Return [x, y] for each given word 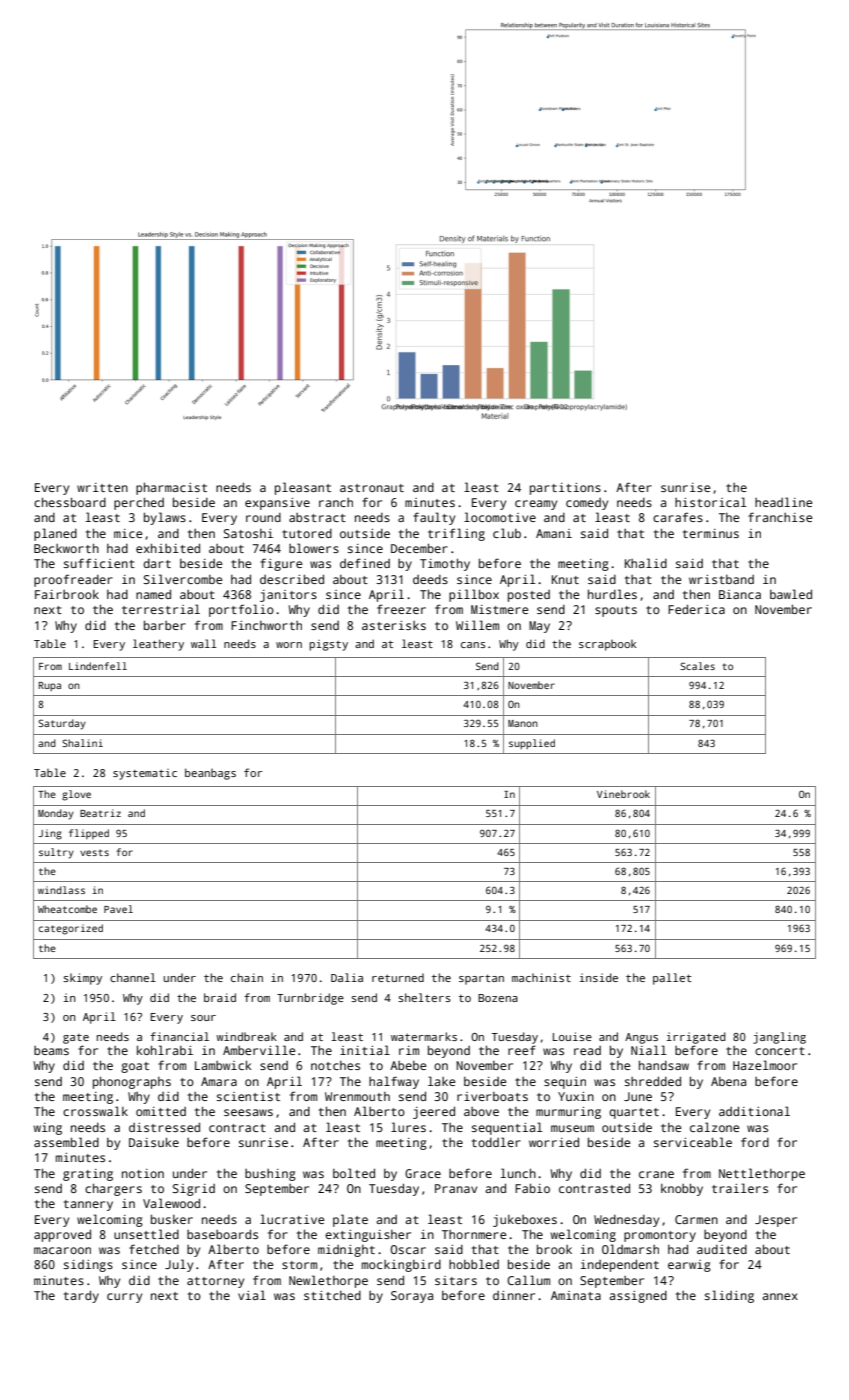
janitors [288, 596]
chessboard [70, 502]
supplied [532, 744]
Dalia [347, 977]
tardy [81, 1296]
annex [780, 1296]
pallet [672, 979]
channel [133, 977]
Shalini [82, 743]
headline [783, 502]
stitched [332, 1295]
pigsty [328, 645]
